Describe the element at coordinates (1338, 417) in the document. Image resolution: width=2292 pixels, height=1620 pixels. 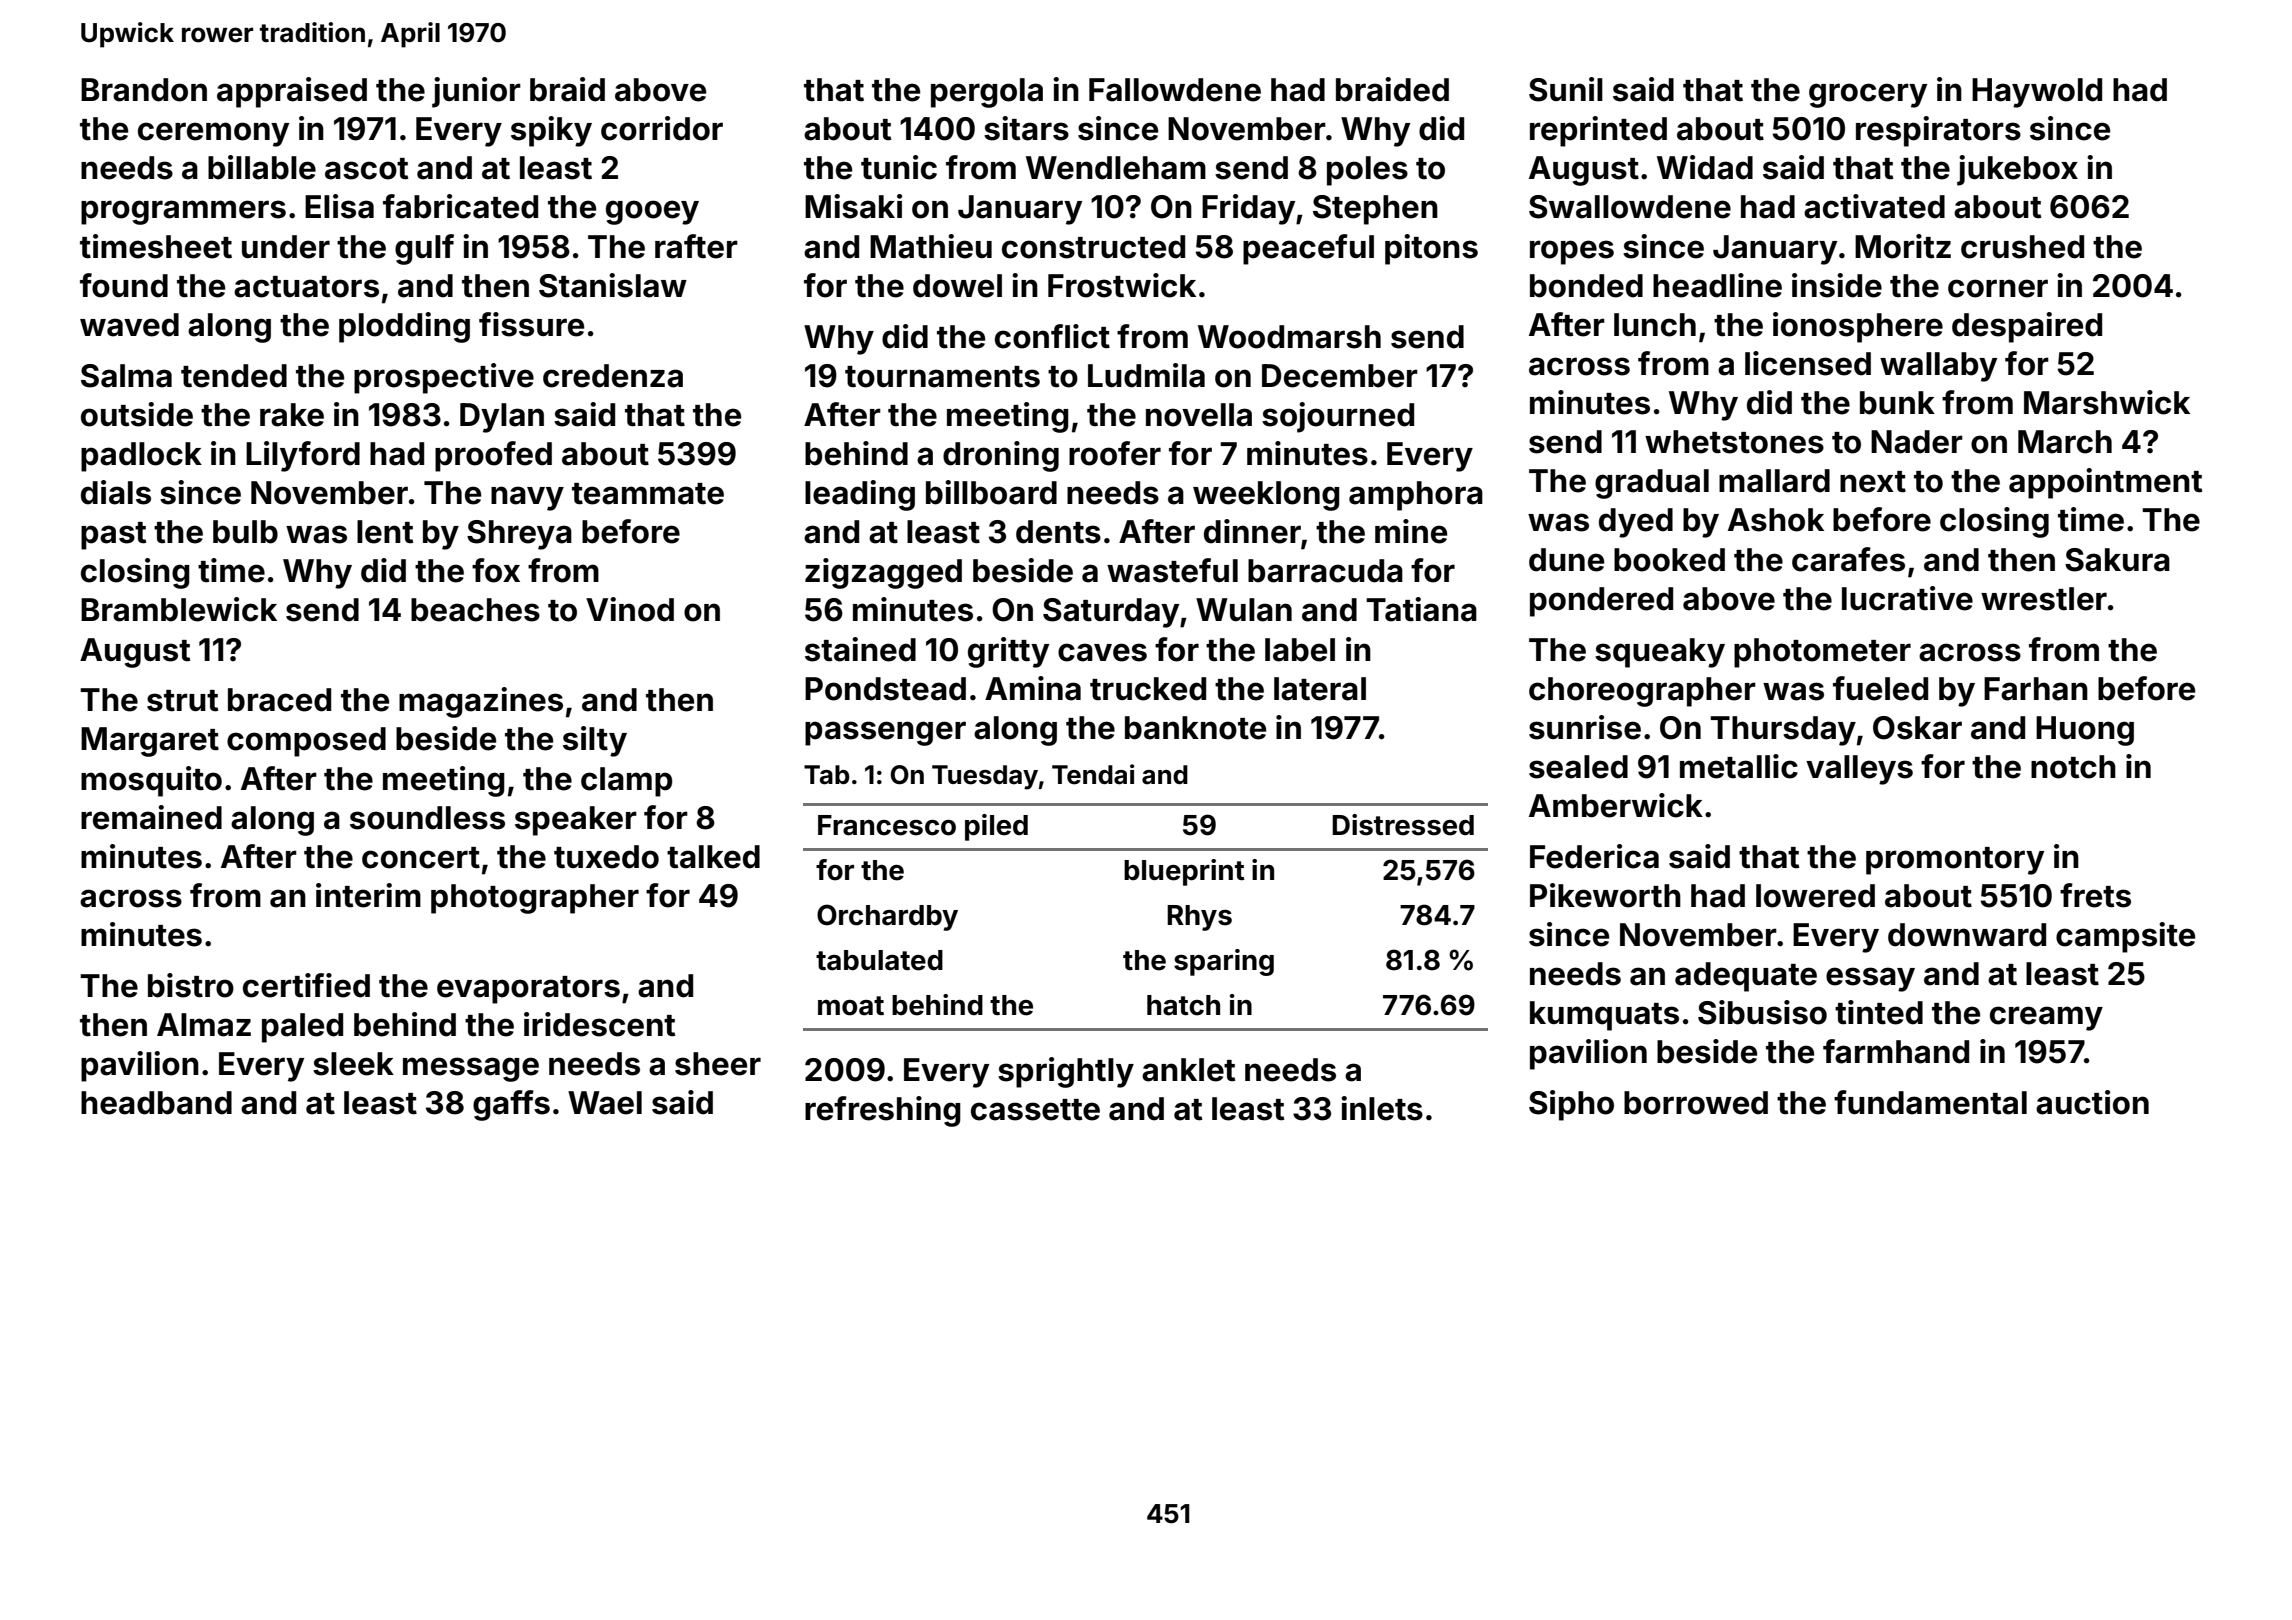
I see `sojourned` at that location.
